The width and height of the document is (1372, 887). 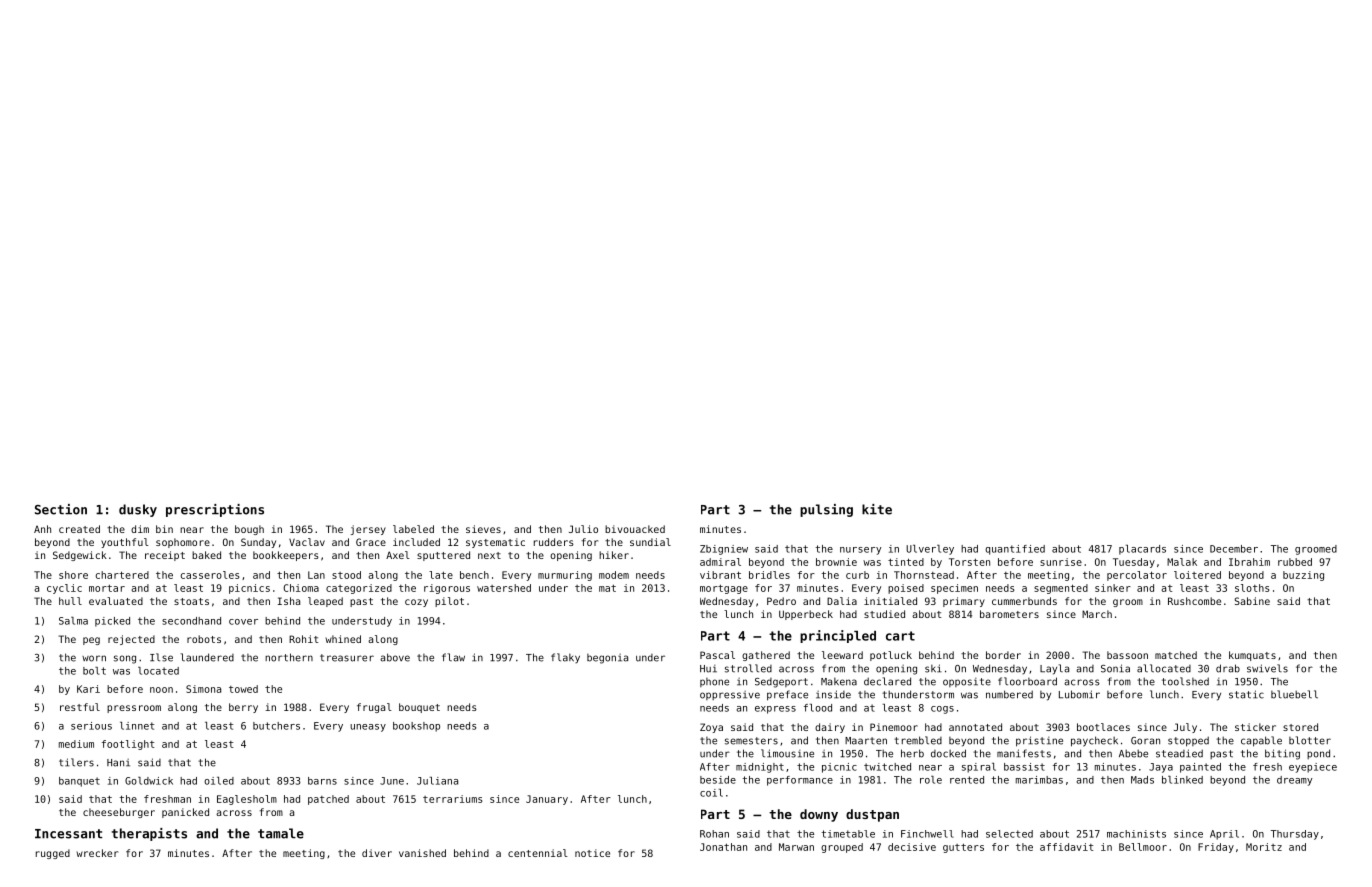 What do you see at coordinates (547, 800) in the document?
I see `January` at bounding box center [547, 800].
